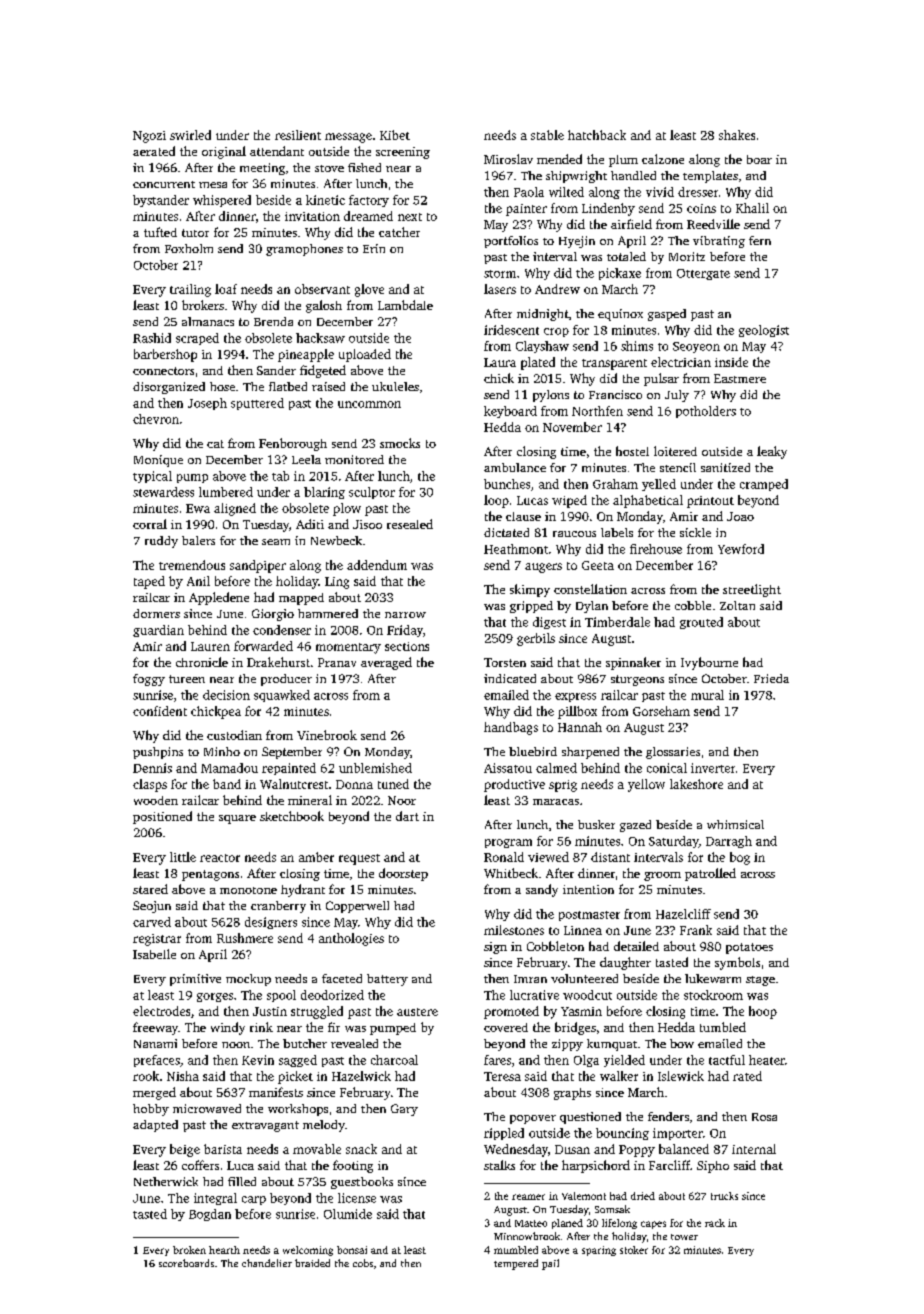 The image size is (924, 1314). What do you see at coordinates (514, 930) in the page?
I see `milestones` at bounding box center [514, 930].
